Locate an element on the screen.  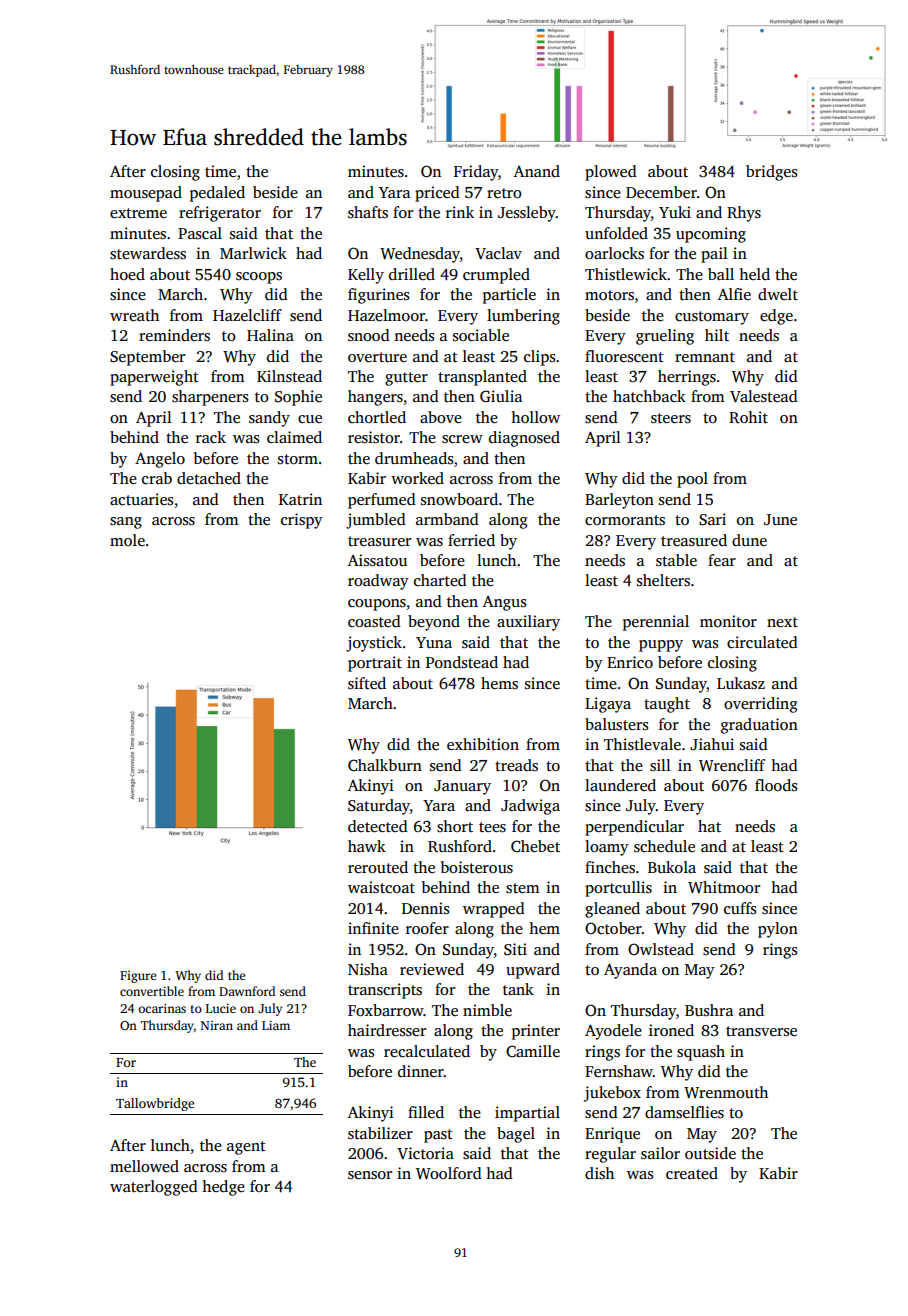
priced is located at coordinates (437, 194).
